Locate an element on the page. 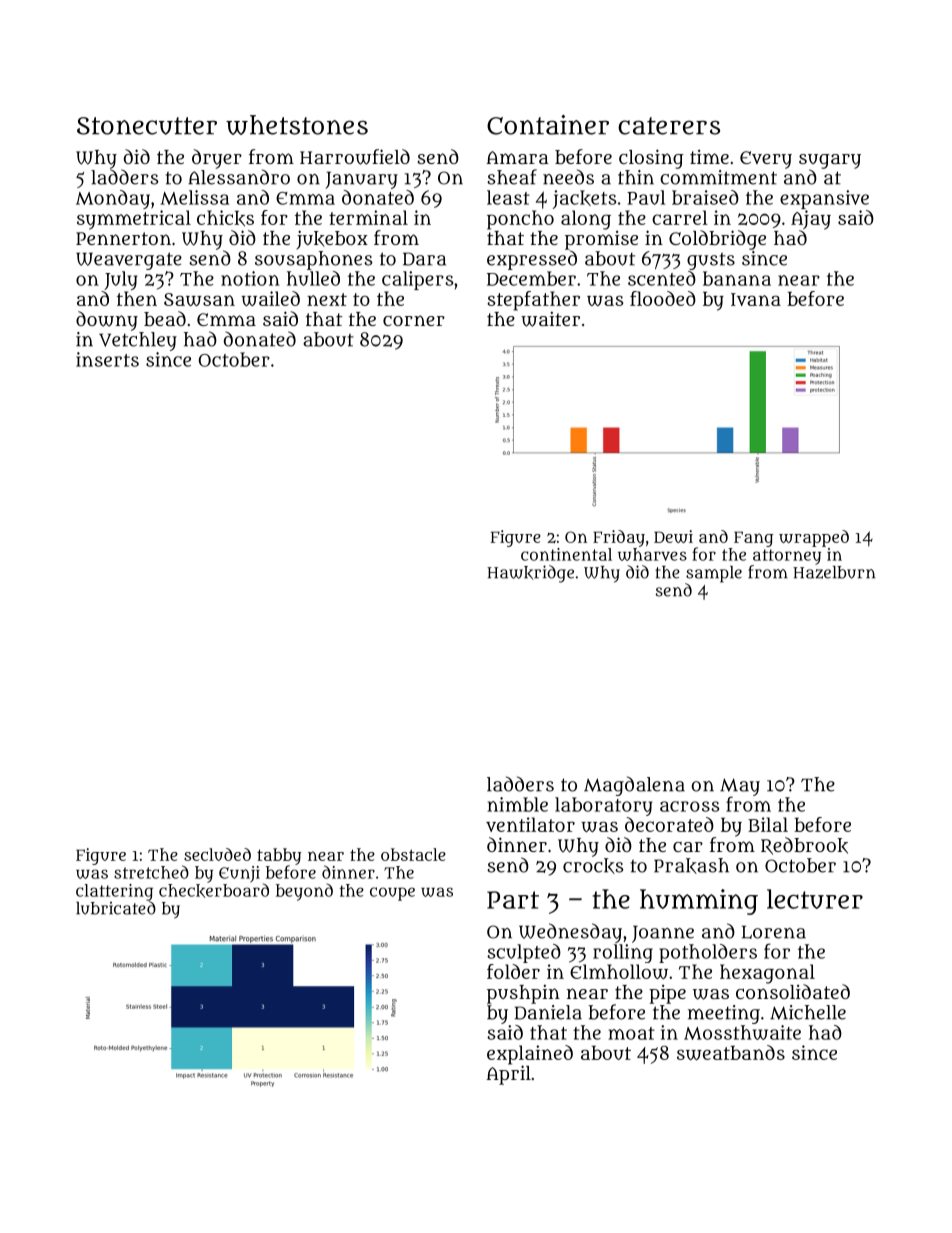  Hawkridge is located at coordinates (530, 574).
